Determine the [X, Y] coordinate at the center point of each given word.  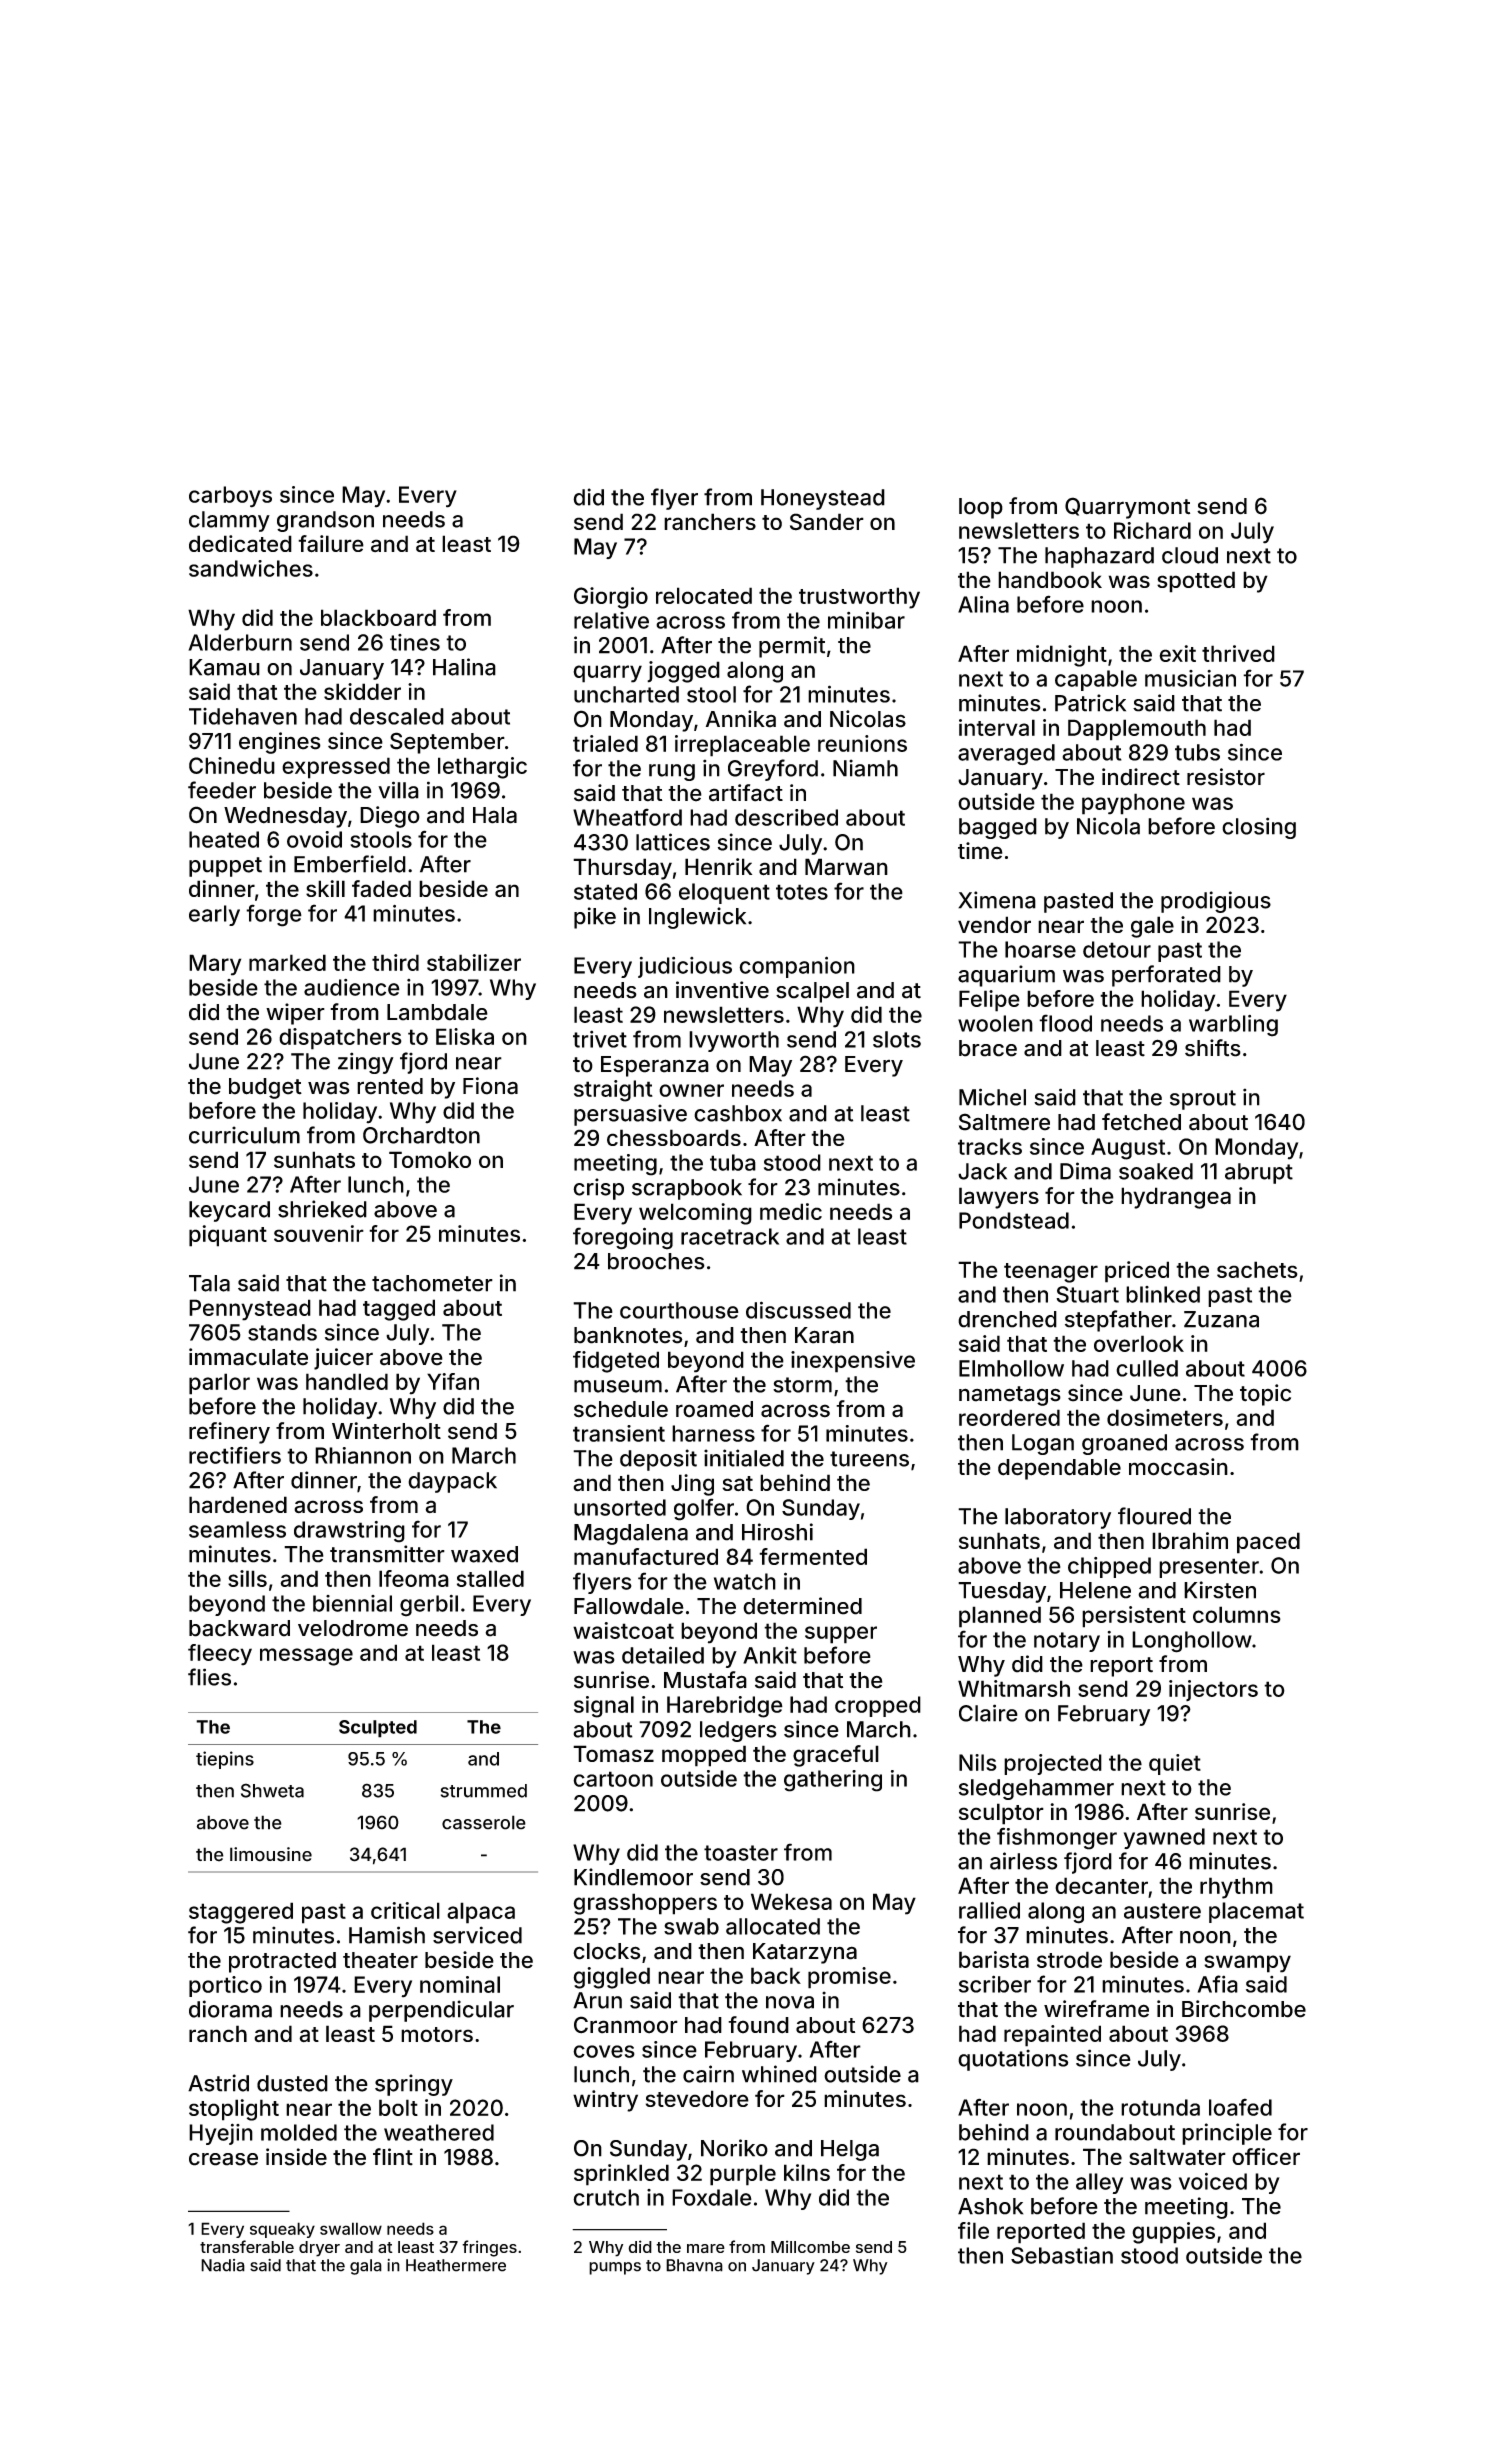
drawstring [349, 1532]
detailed [663, 1655]
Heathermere [456, 2265]
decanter [1101, 1885]
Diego [390, 817]
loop [981, 508]
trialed [605, 743]
